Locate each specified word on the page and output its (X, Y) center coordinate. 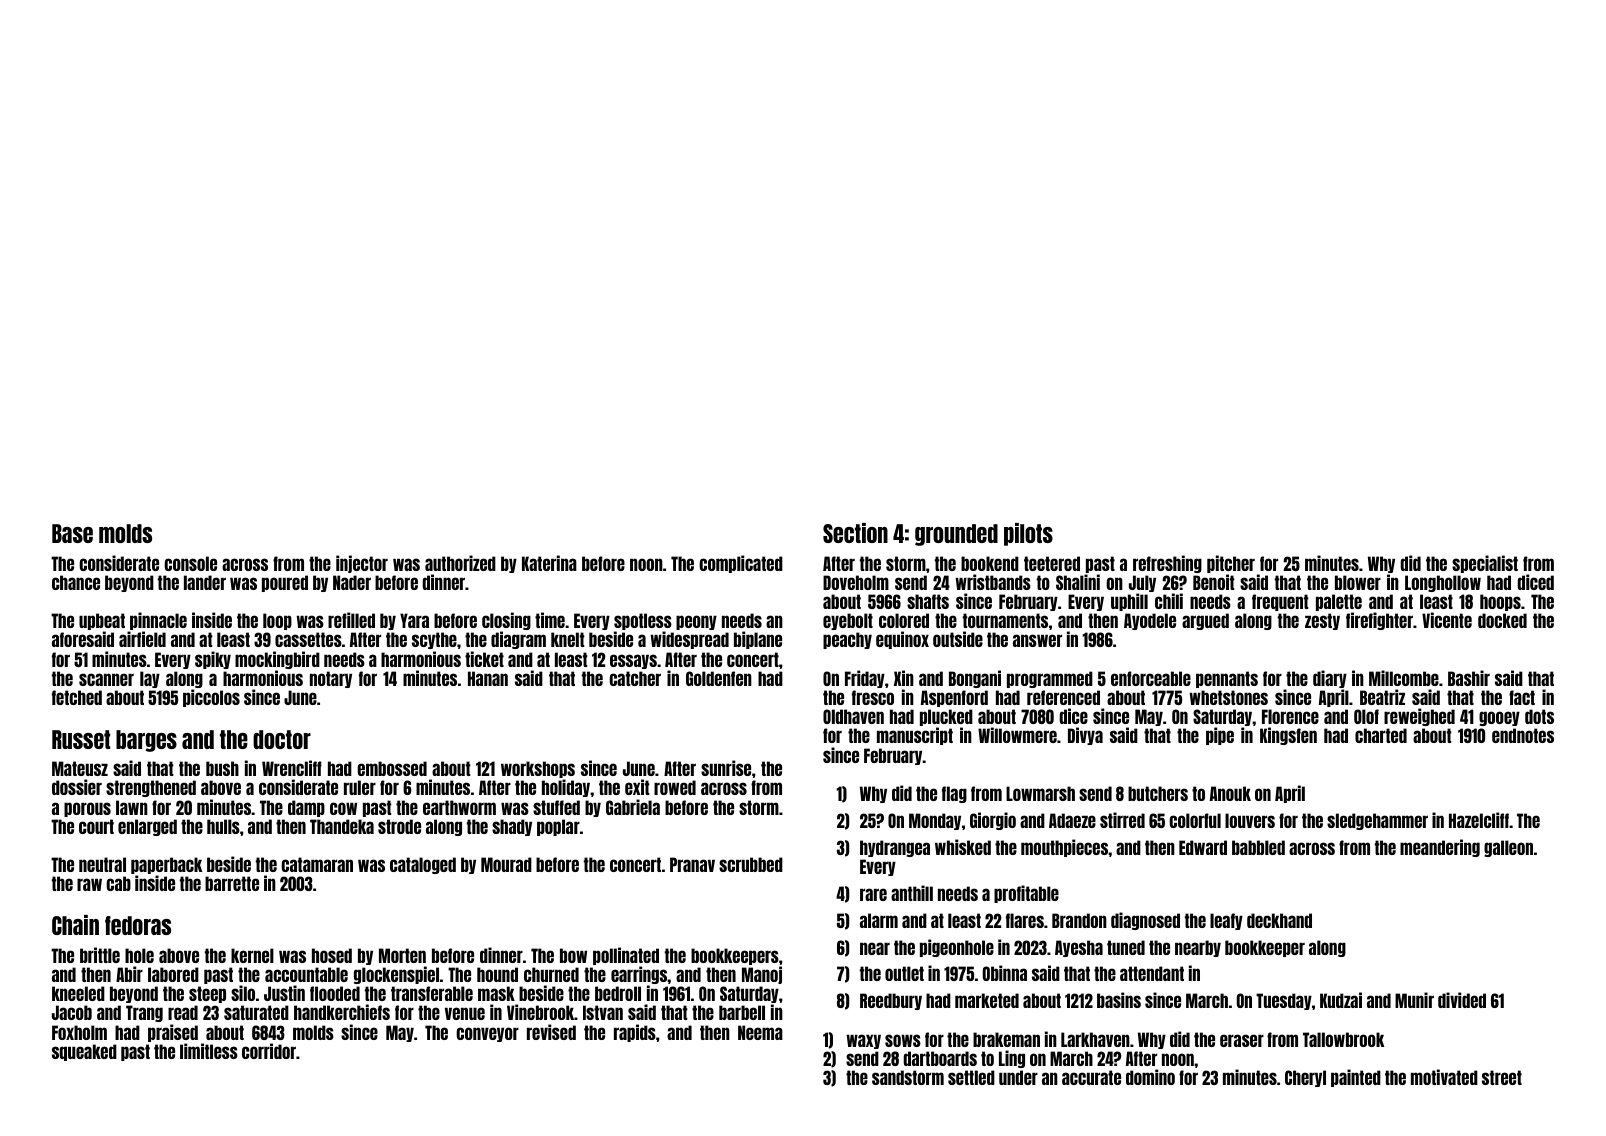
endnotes (1523, 735)
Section (855, 533)
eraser (1242, 1040)
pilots (1028, 534)
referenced (1063, 697)
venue (465, 1013)
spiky (213, 660)
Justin (284, 993)
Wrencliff (292, 768)
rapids (635, 1033)
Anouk (1230, 793)
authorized (460, 563)
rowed (675, 787)
